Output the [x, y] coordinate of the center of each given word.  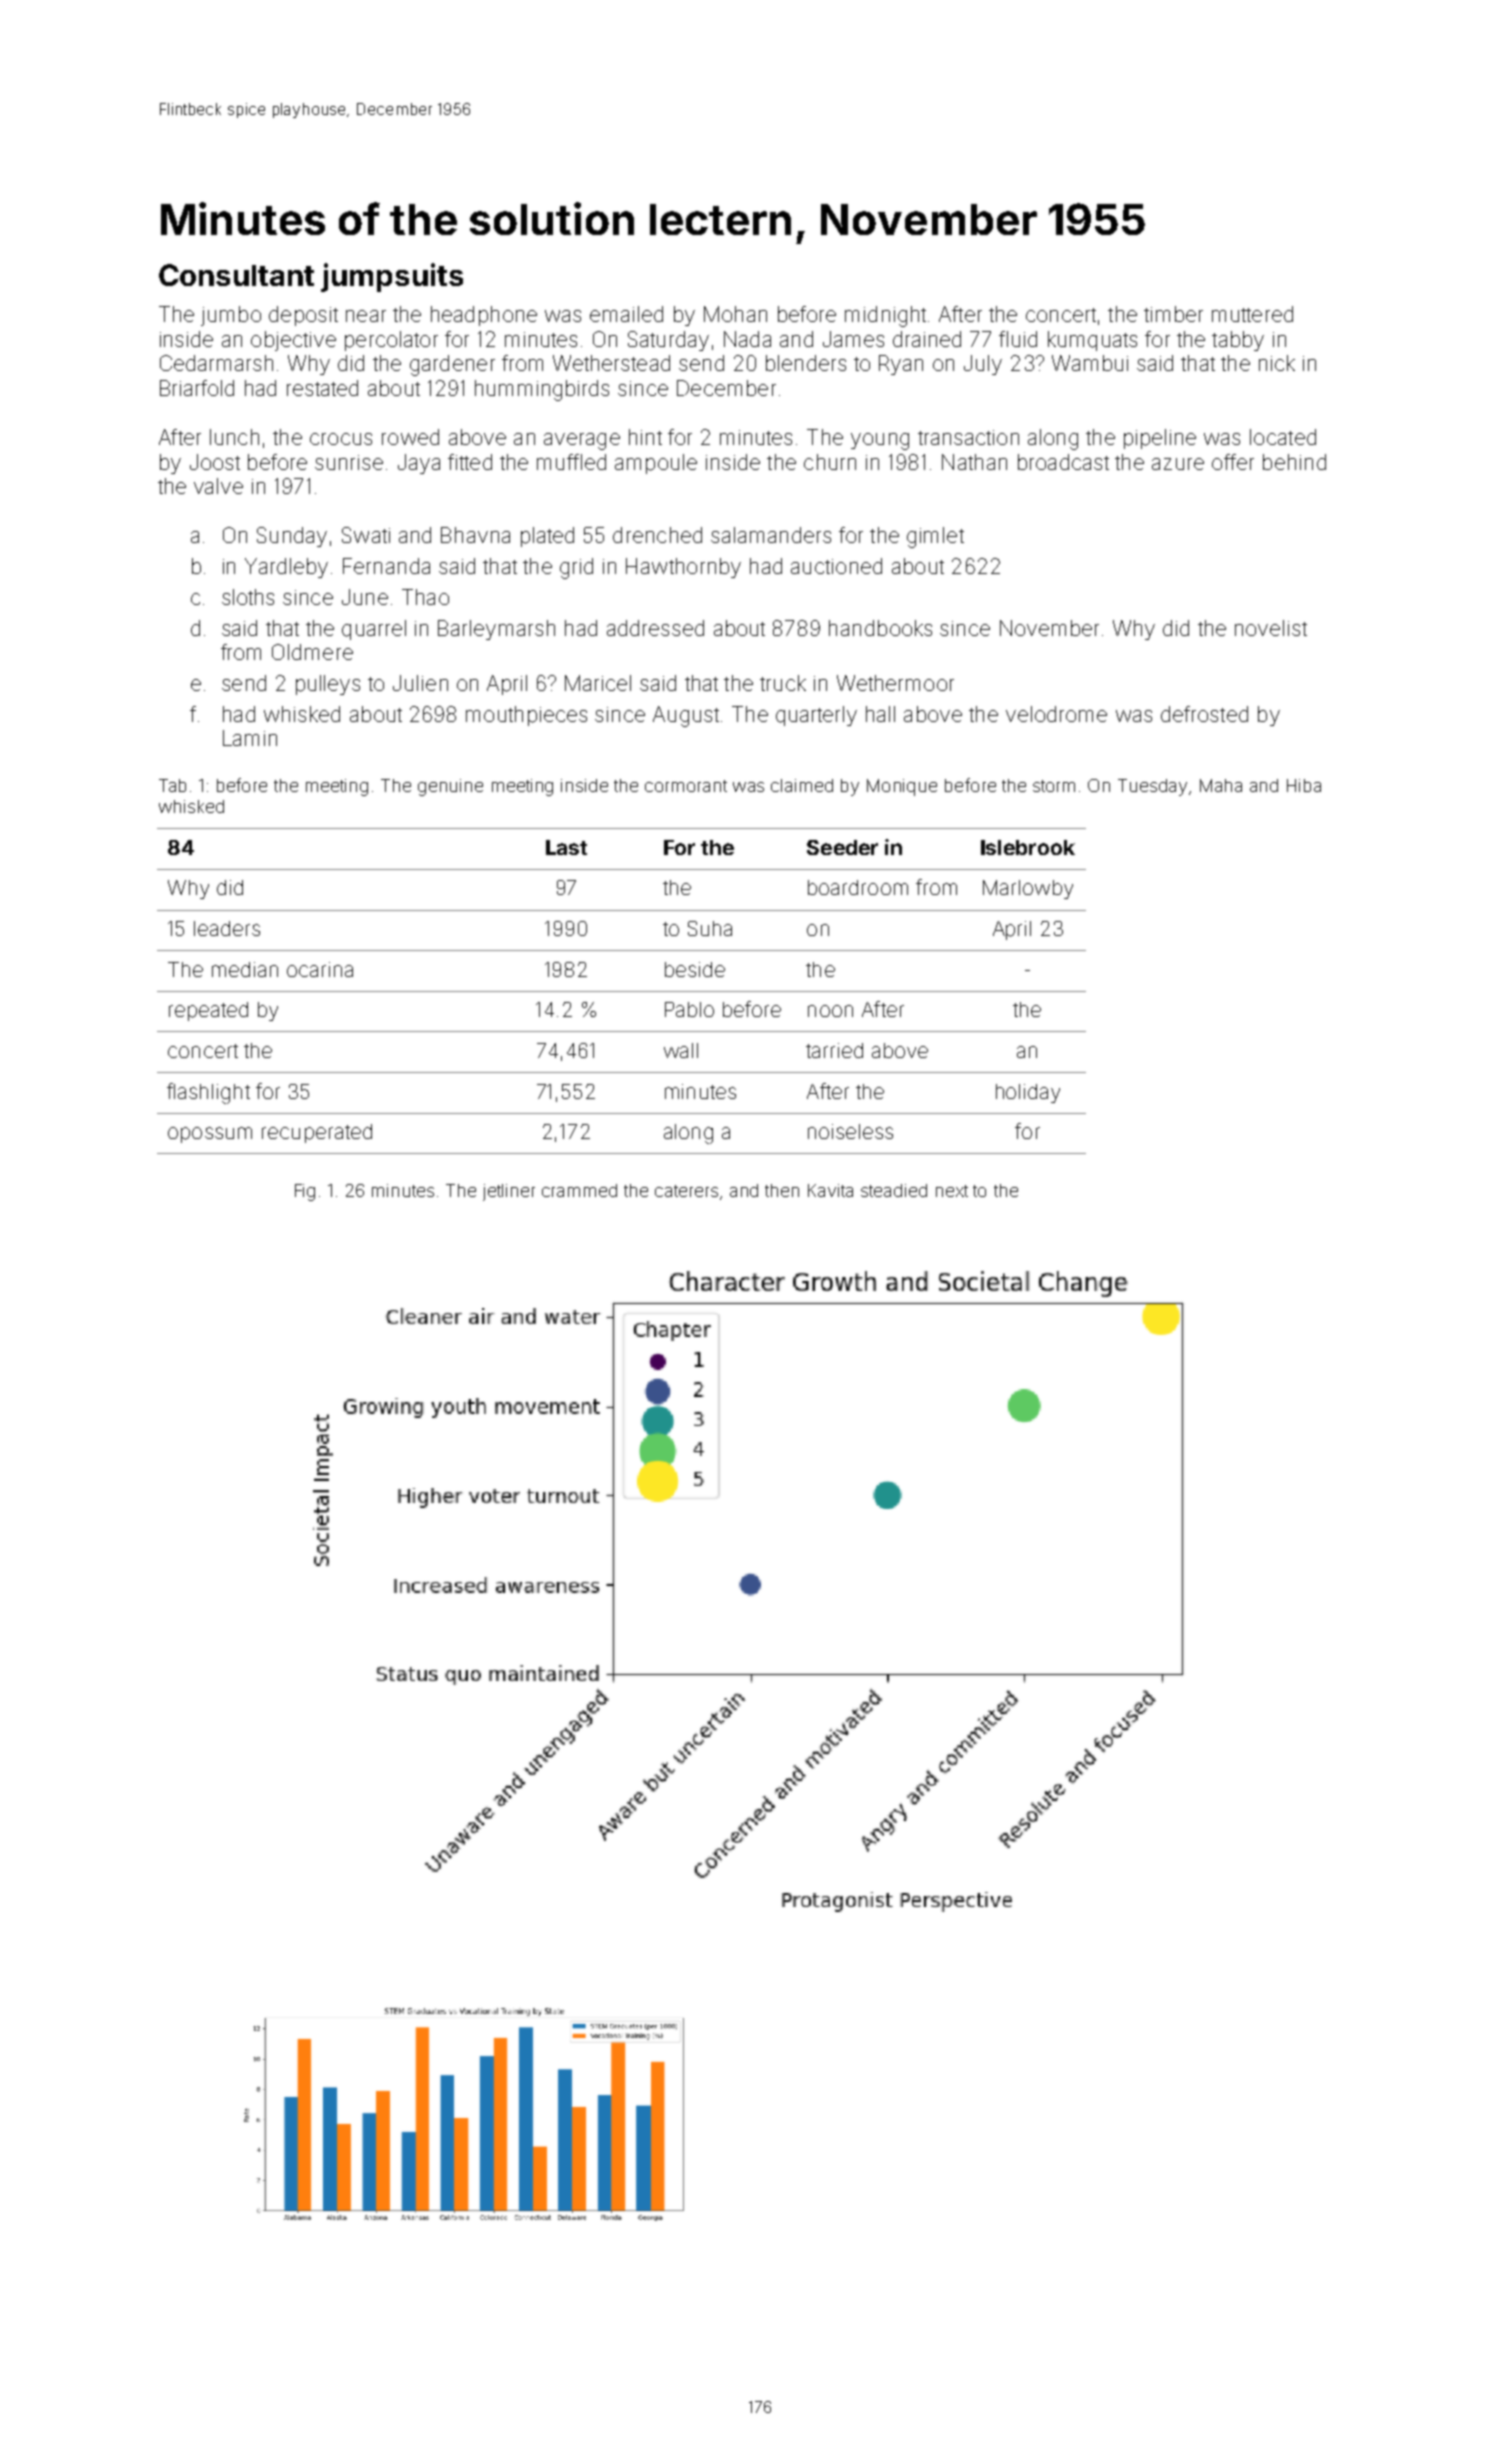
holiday [1028, 1093]
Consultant [236, 275]
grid [576, 568]
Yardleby [286, 568]
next [952, 1191]
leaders [227, 928]
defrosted [1204, 714]
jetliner [509, 1192]
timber [1173, 314]
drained [927, 339]
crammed [579, 1190]
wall [681, 1050]
